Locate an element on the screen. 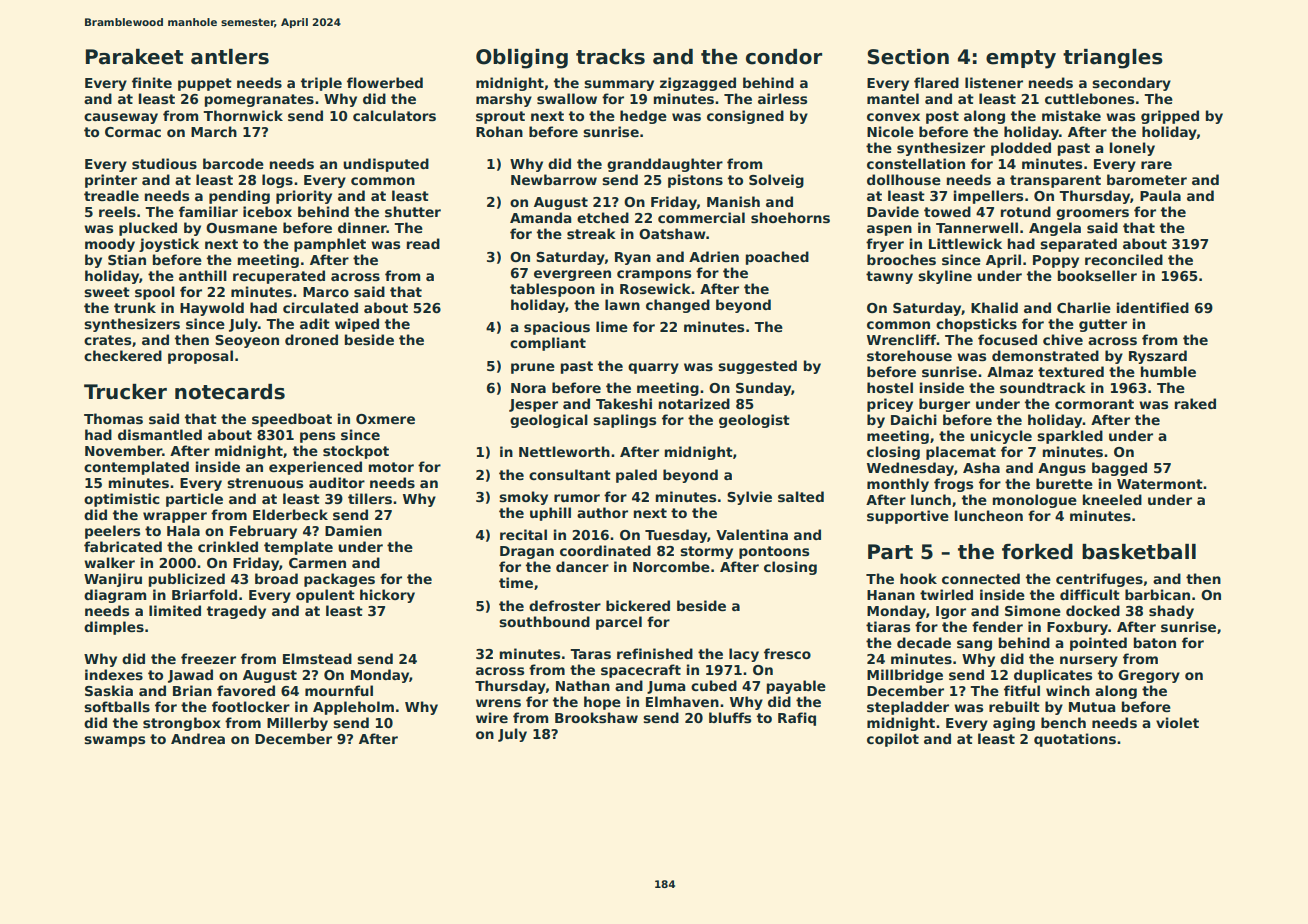 The height and width of the screenshot is (924, 1308). Sylvie is located at coordinates (749, 498).
